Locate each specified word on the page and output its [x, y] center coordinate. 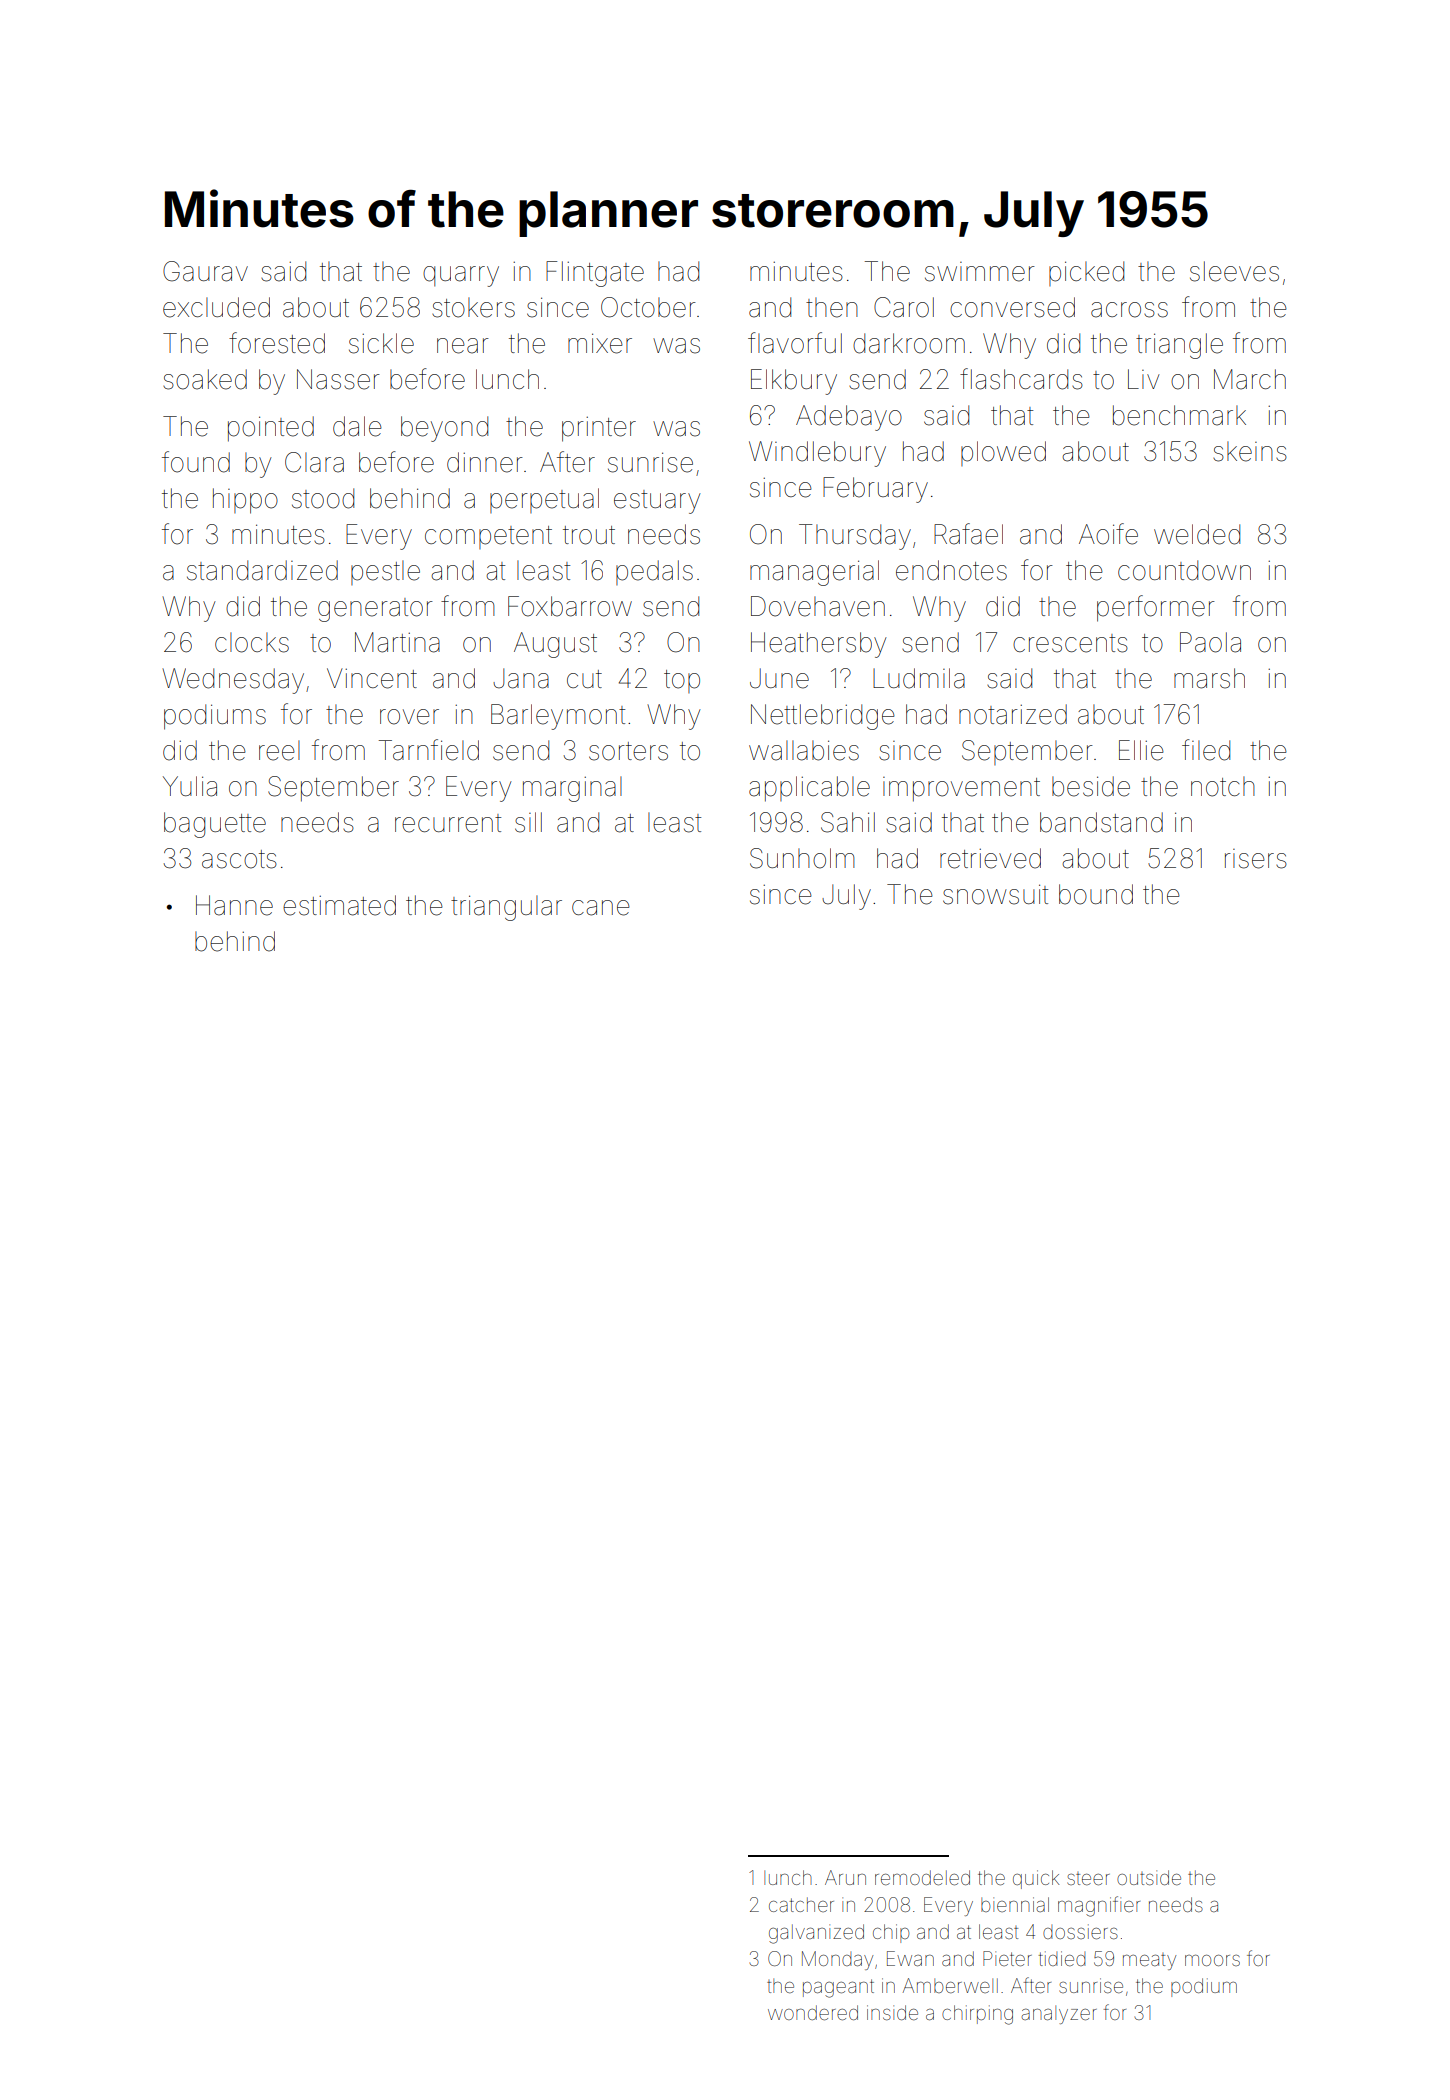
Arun [845, 1877]
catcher [801, 1904]
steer [1088, 1878]
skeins [1250, 451]
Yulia [190, 786]
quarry [461, 276]
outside [1149, 1877]
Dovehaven [818, 606]
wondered [813, 2012]
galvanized [816, 1934]
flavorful [795, 343]
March [1250, 379]
